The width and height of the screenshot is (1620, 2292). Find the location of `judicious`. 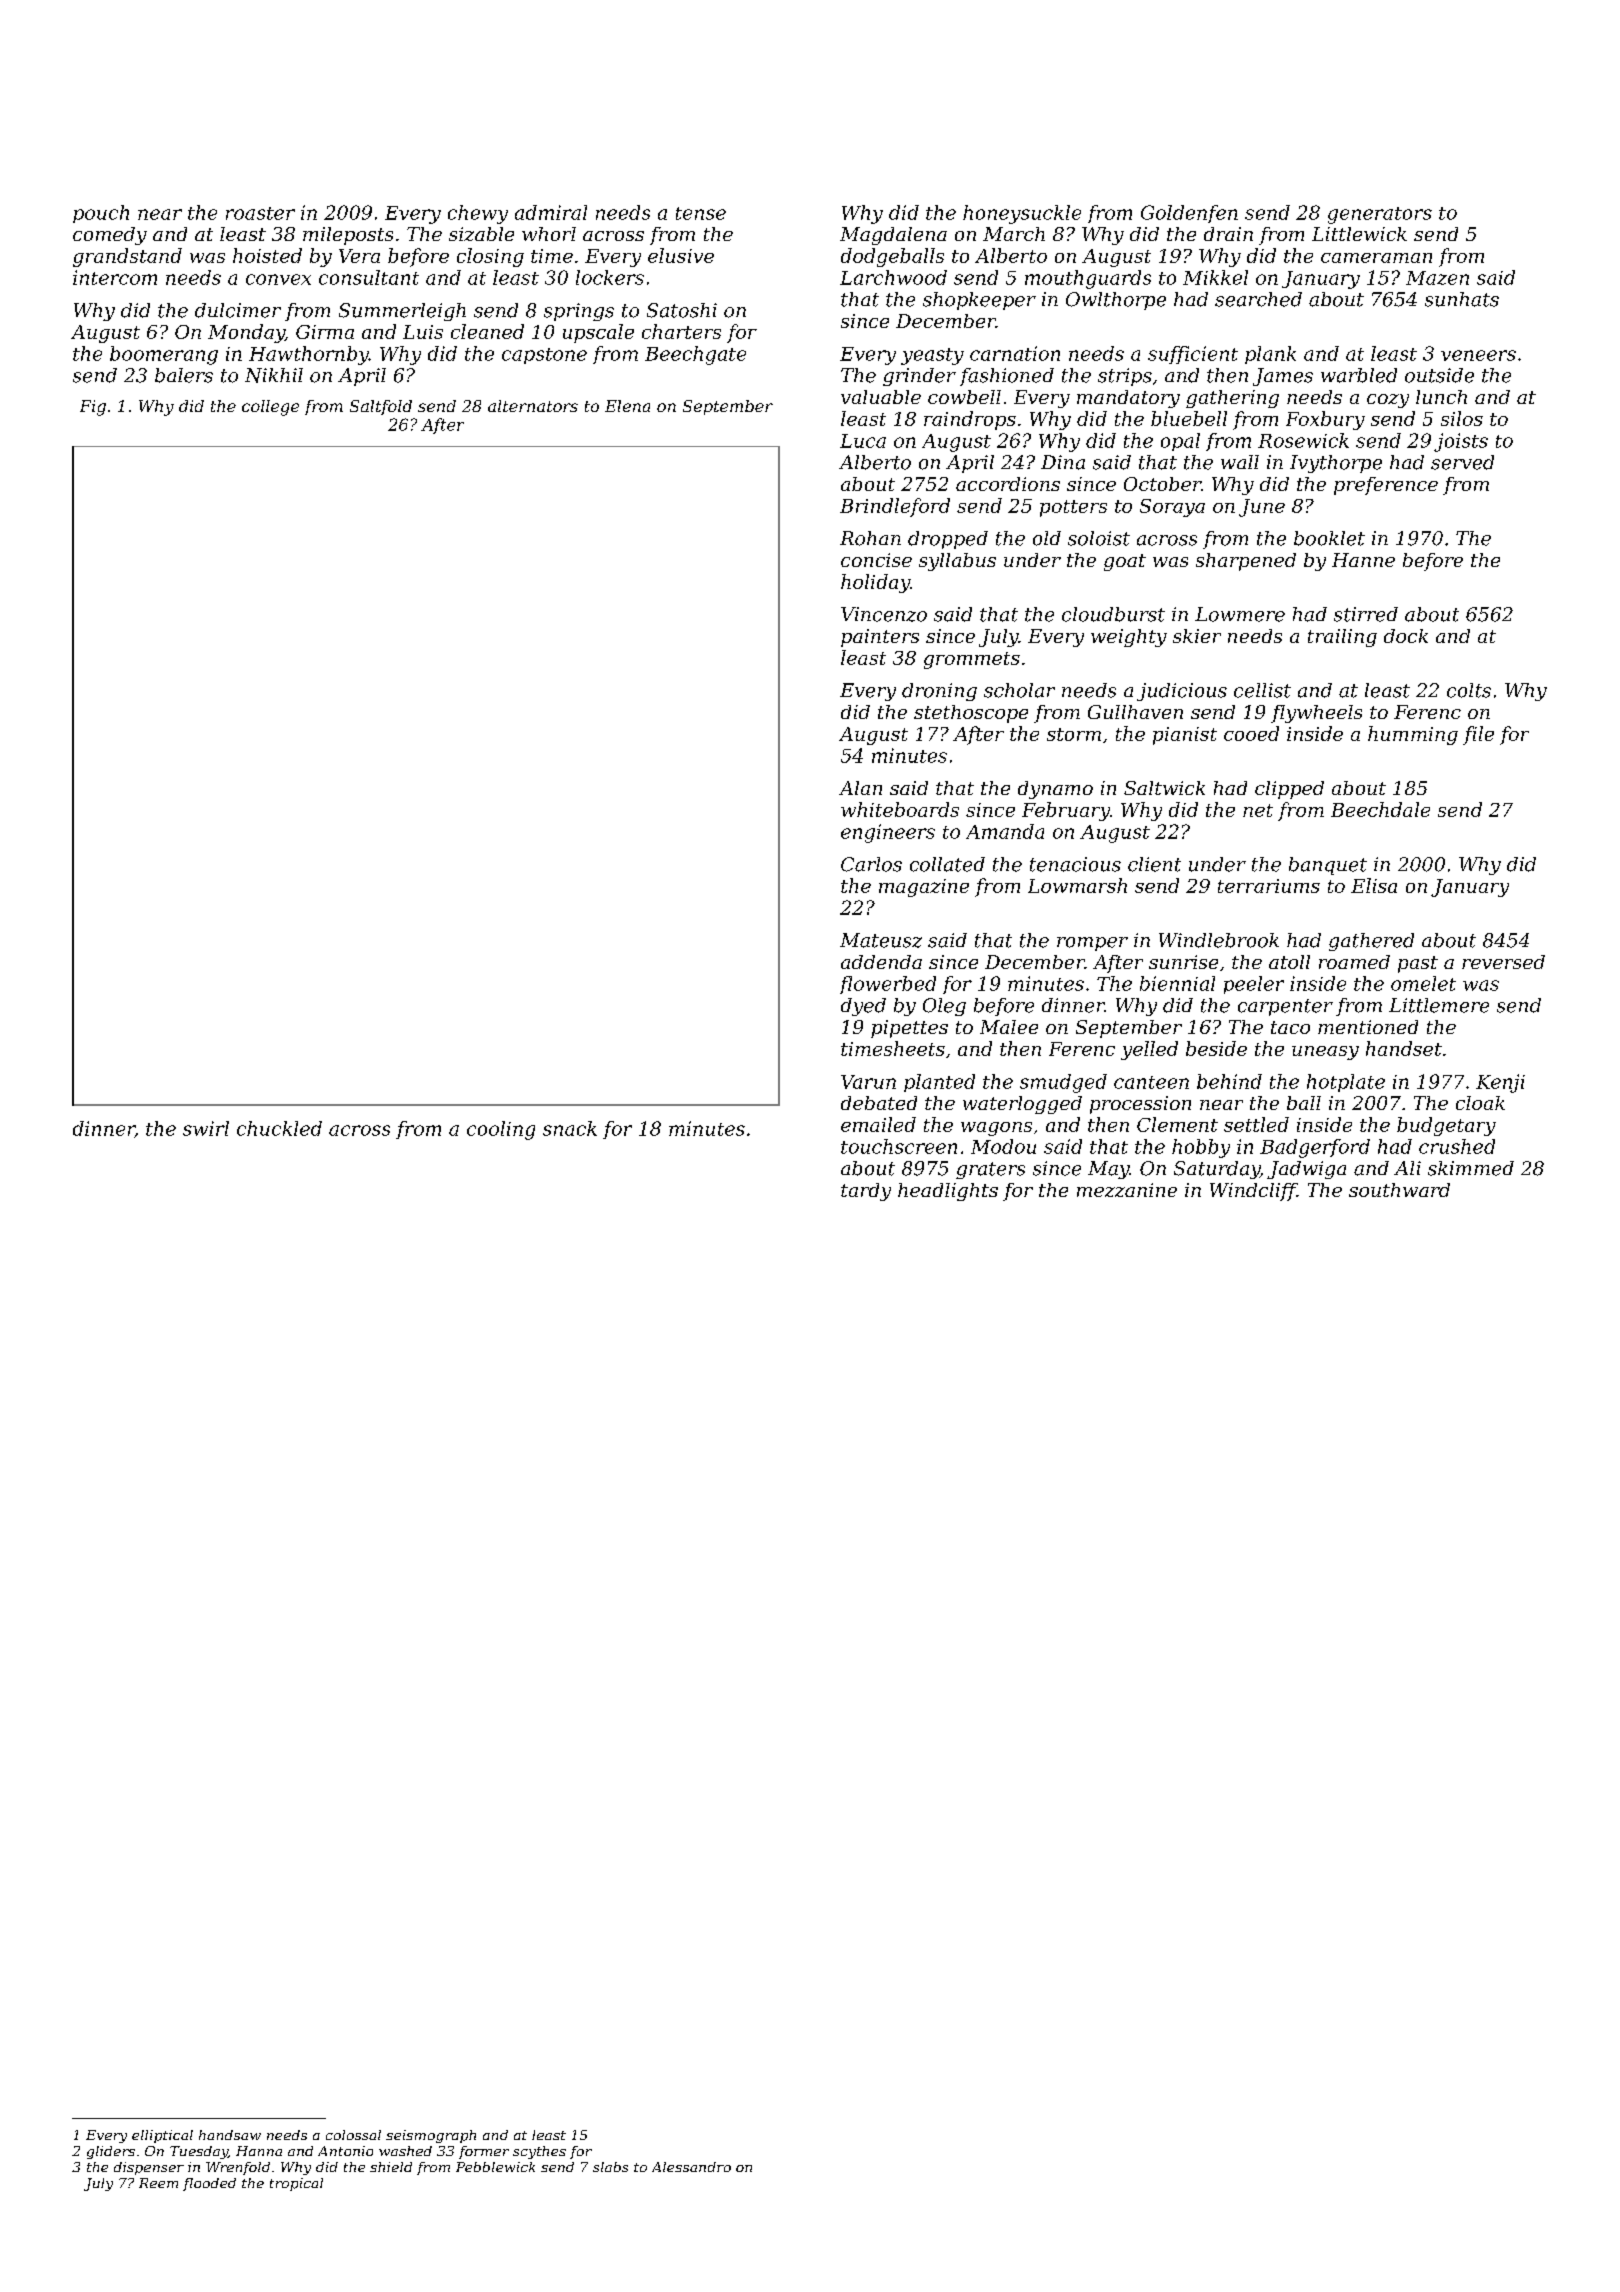

judicious is located at coordinates (1182, 692).
